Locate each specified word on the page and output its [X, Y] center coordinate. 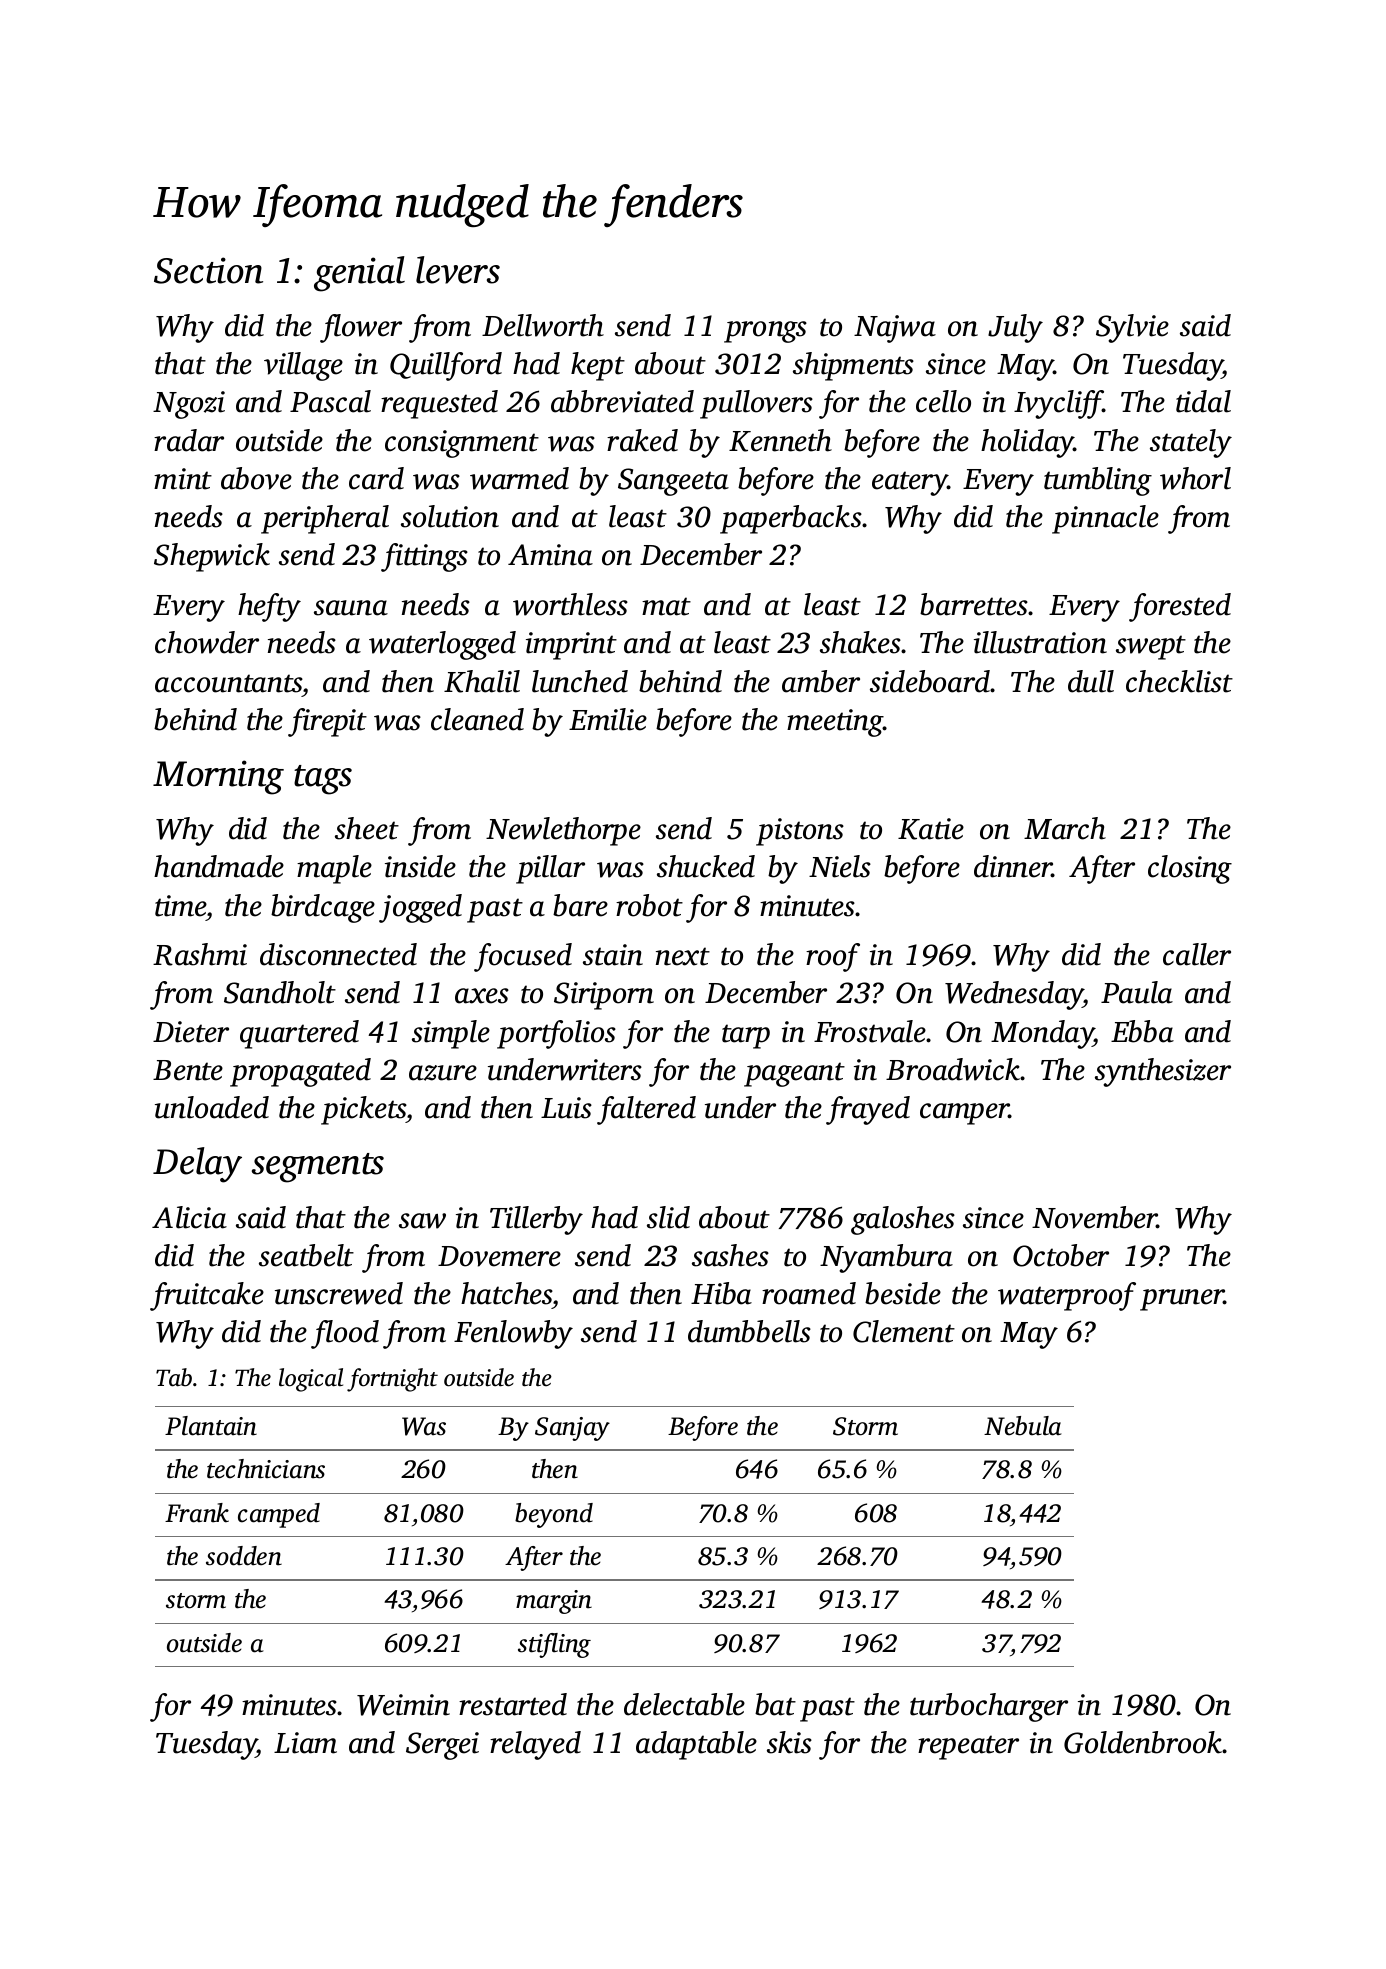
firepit [327, 722]
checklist [1179, 681]
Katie [931, 829]
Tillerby [536, 1220]
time [181, 906]
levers [458, 270]
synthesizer [1163, 1072]
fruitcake [207, 1296]
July [1015, 328]
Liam [305, 1743]
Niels [840, 866]
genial [359, 274]
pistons [800, 832]
